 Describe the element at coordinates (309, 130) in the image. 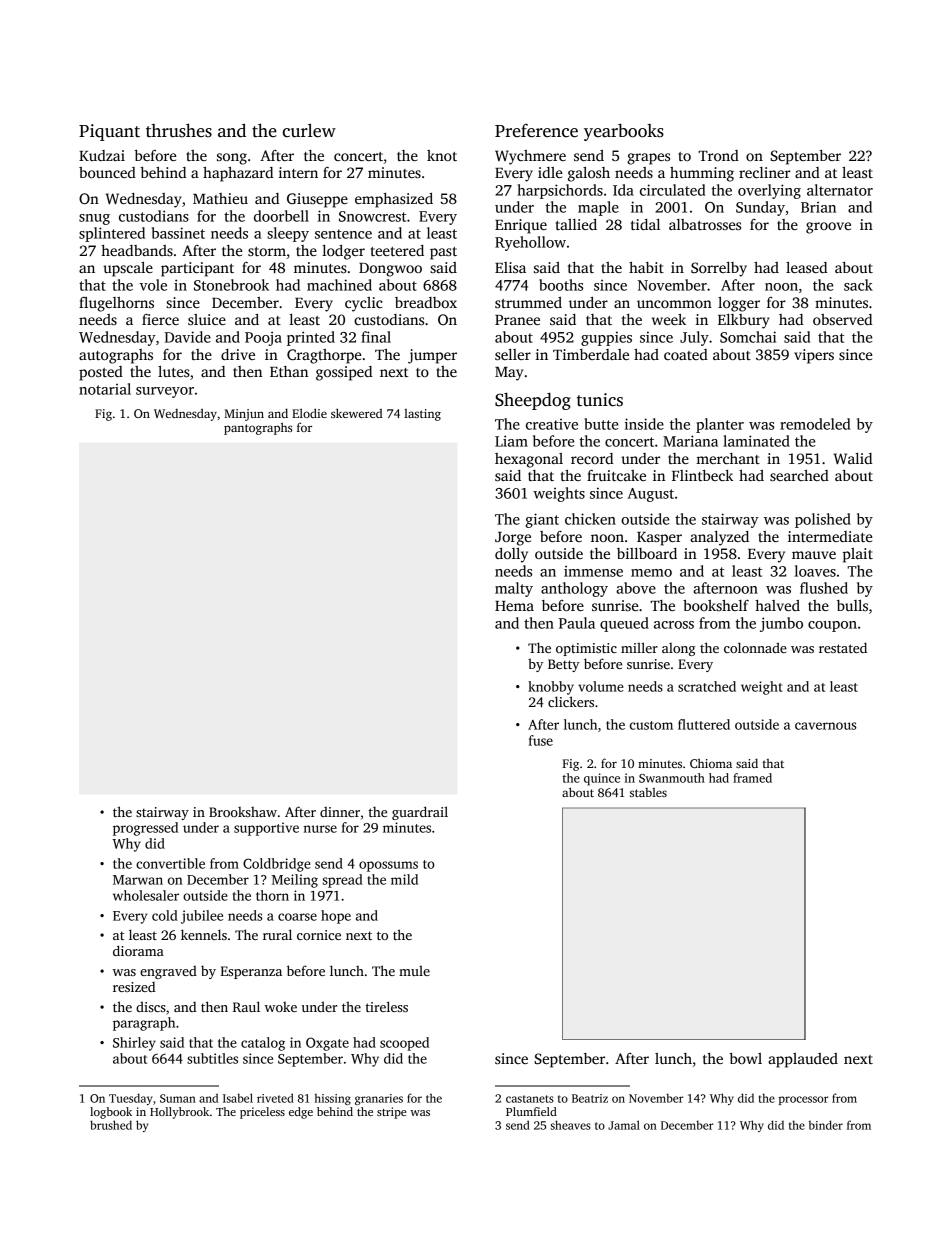

I see `curlew` at that location.
